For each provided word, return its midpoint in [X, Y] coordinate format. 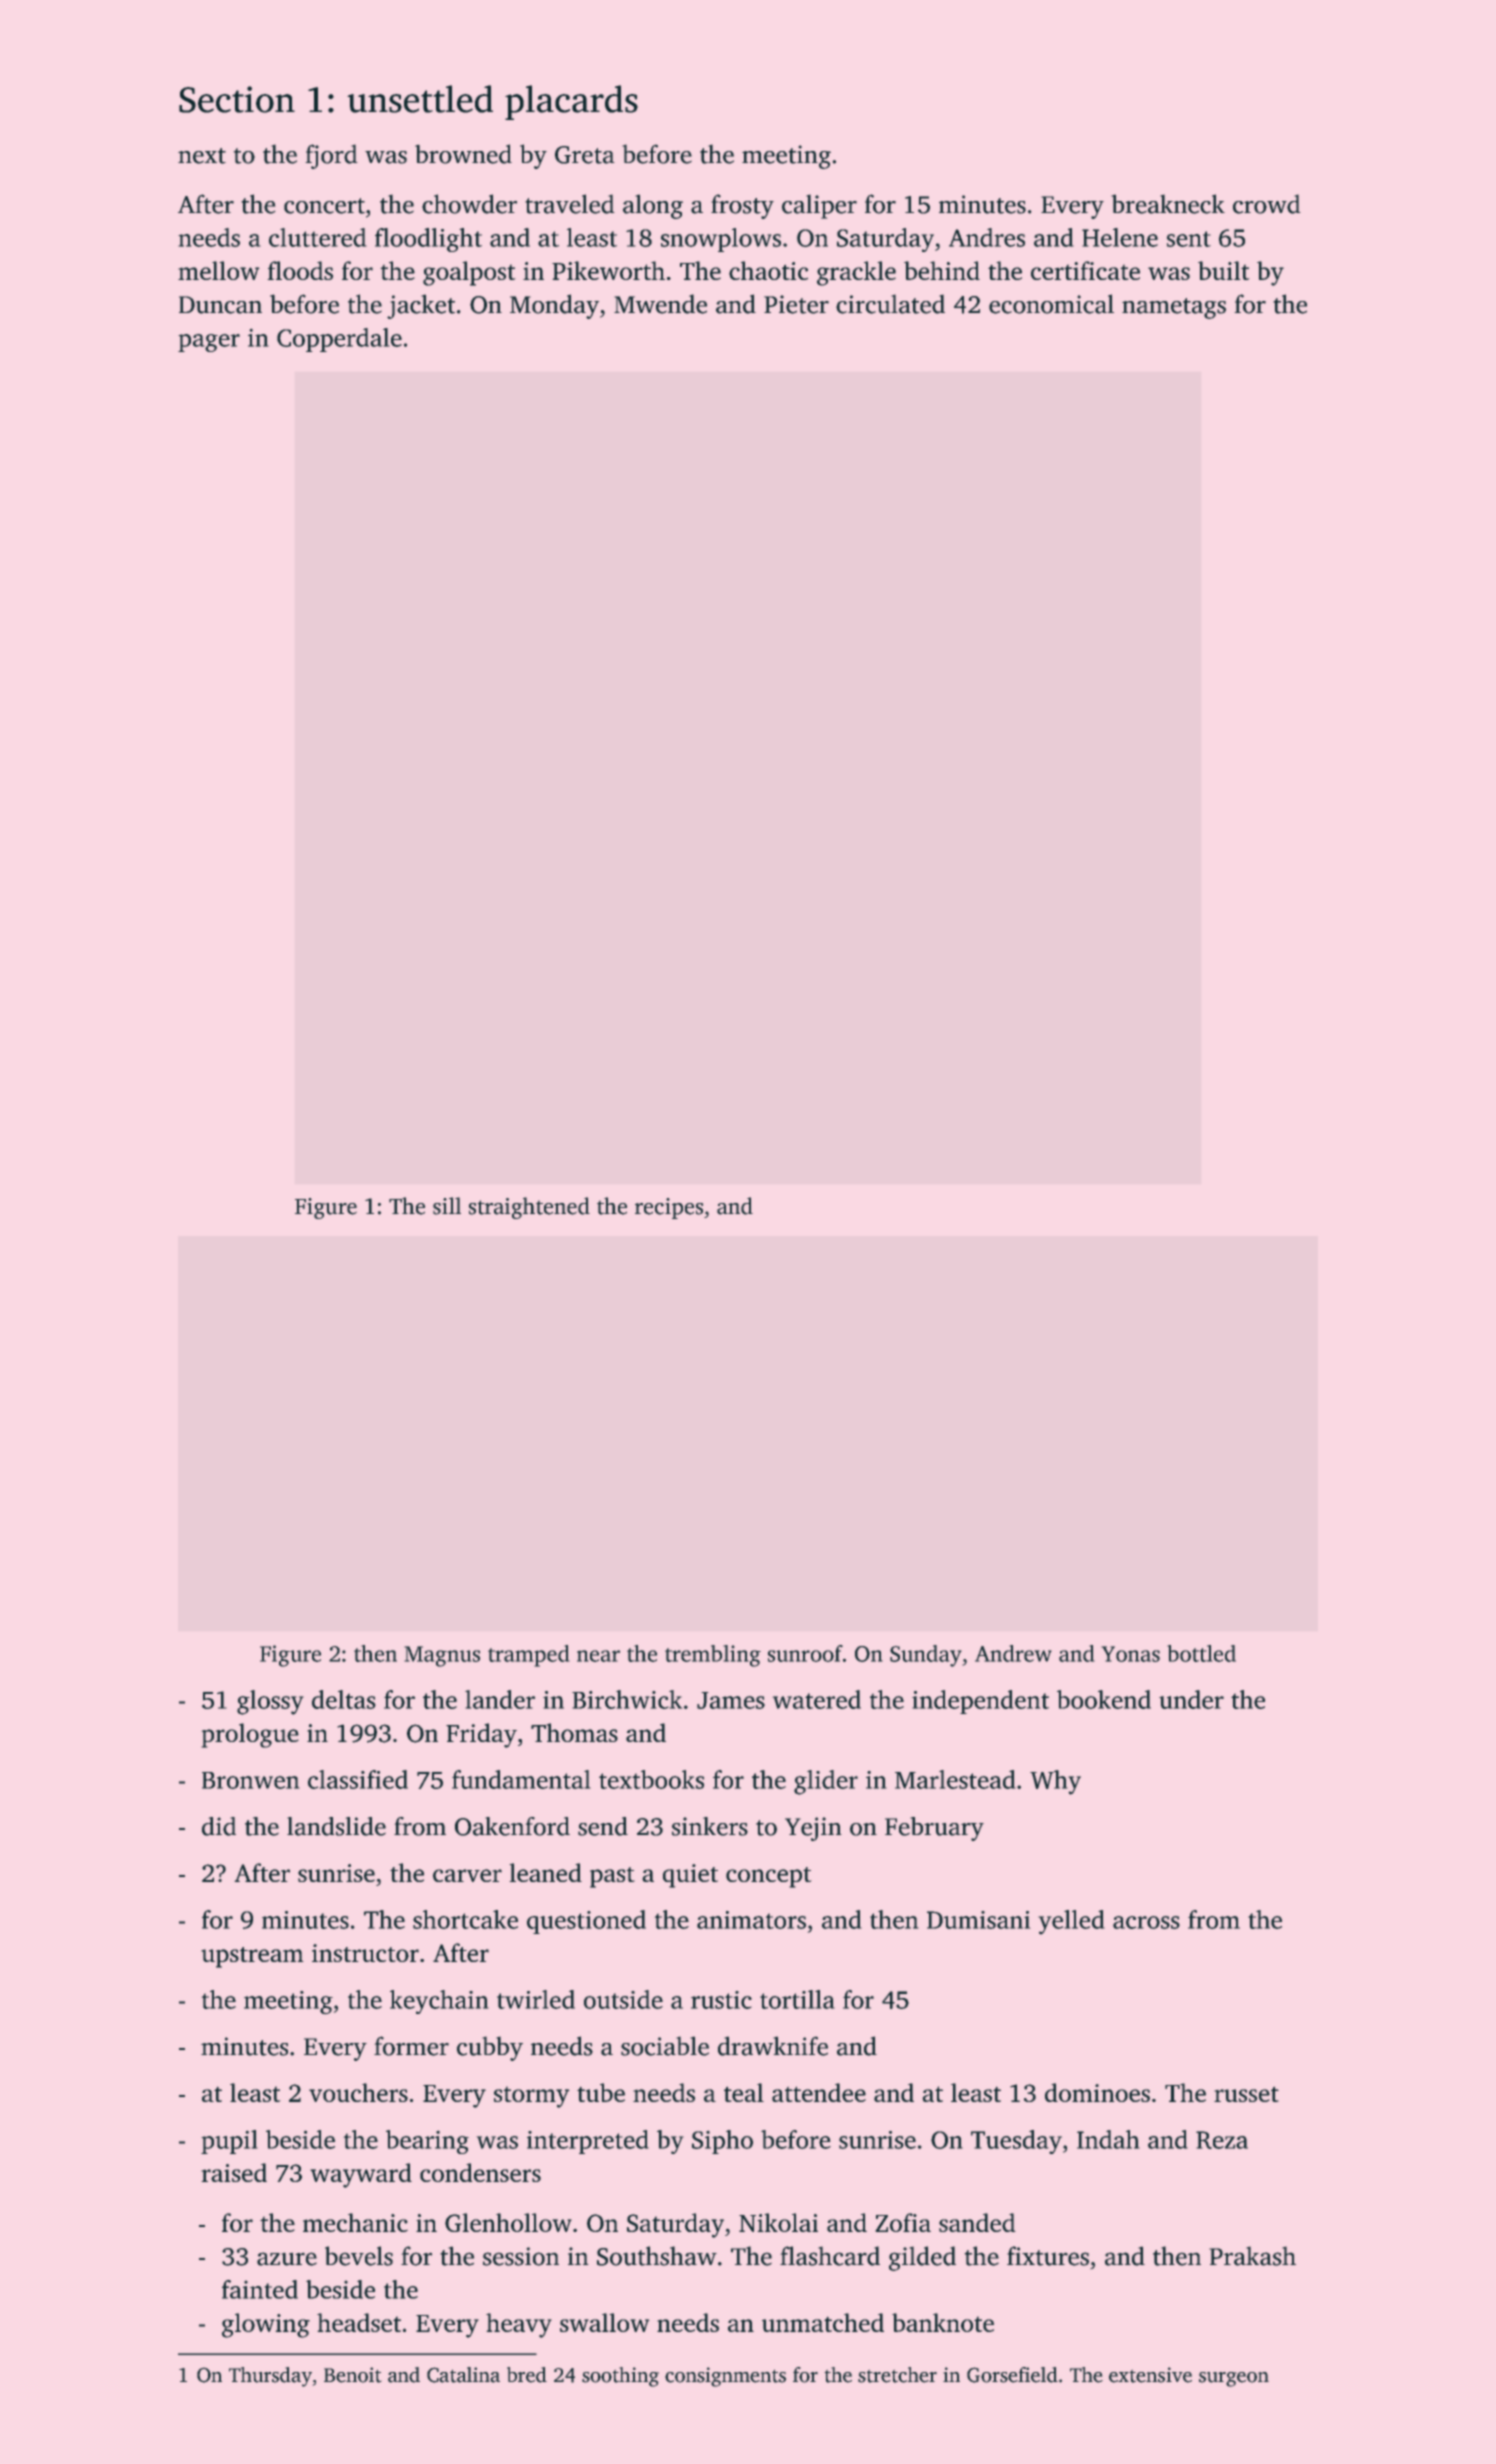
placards [571, 102]
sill [447, 1206]
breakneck [1168, 204]
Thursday [270, 2377]
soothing [620, 2377]
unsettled [420, 99]
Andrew [1013, 1653]
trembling [713, 1656]
